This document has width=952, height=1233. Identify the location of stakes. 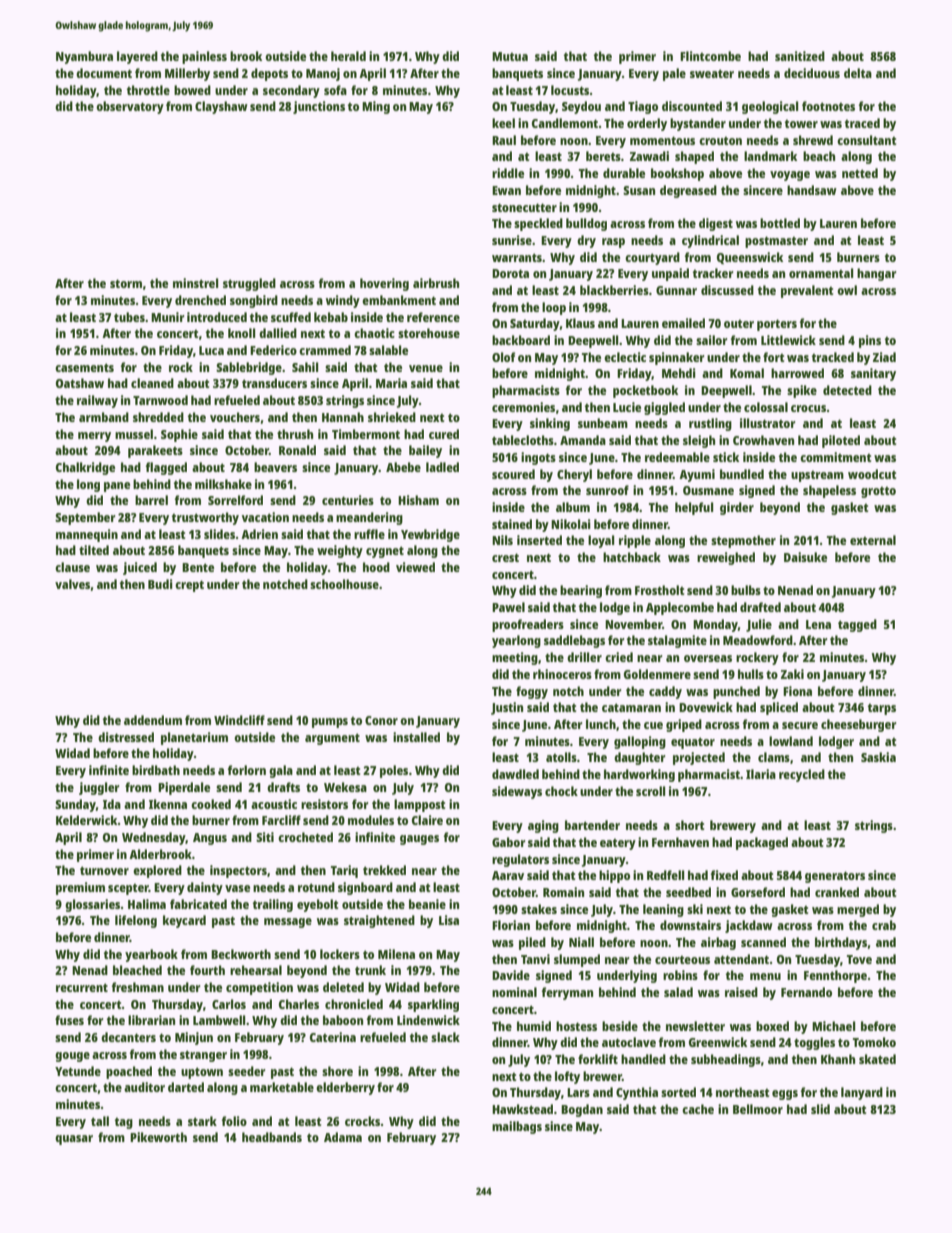
(539, 909).
